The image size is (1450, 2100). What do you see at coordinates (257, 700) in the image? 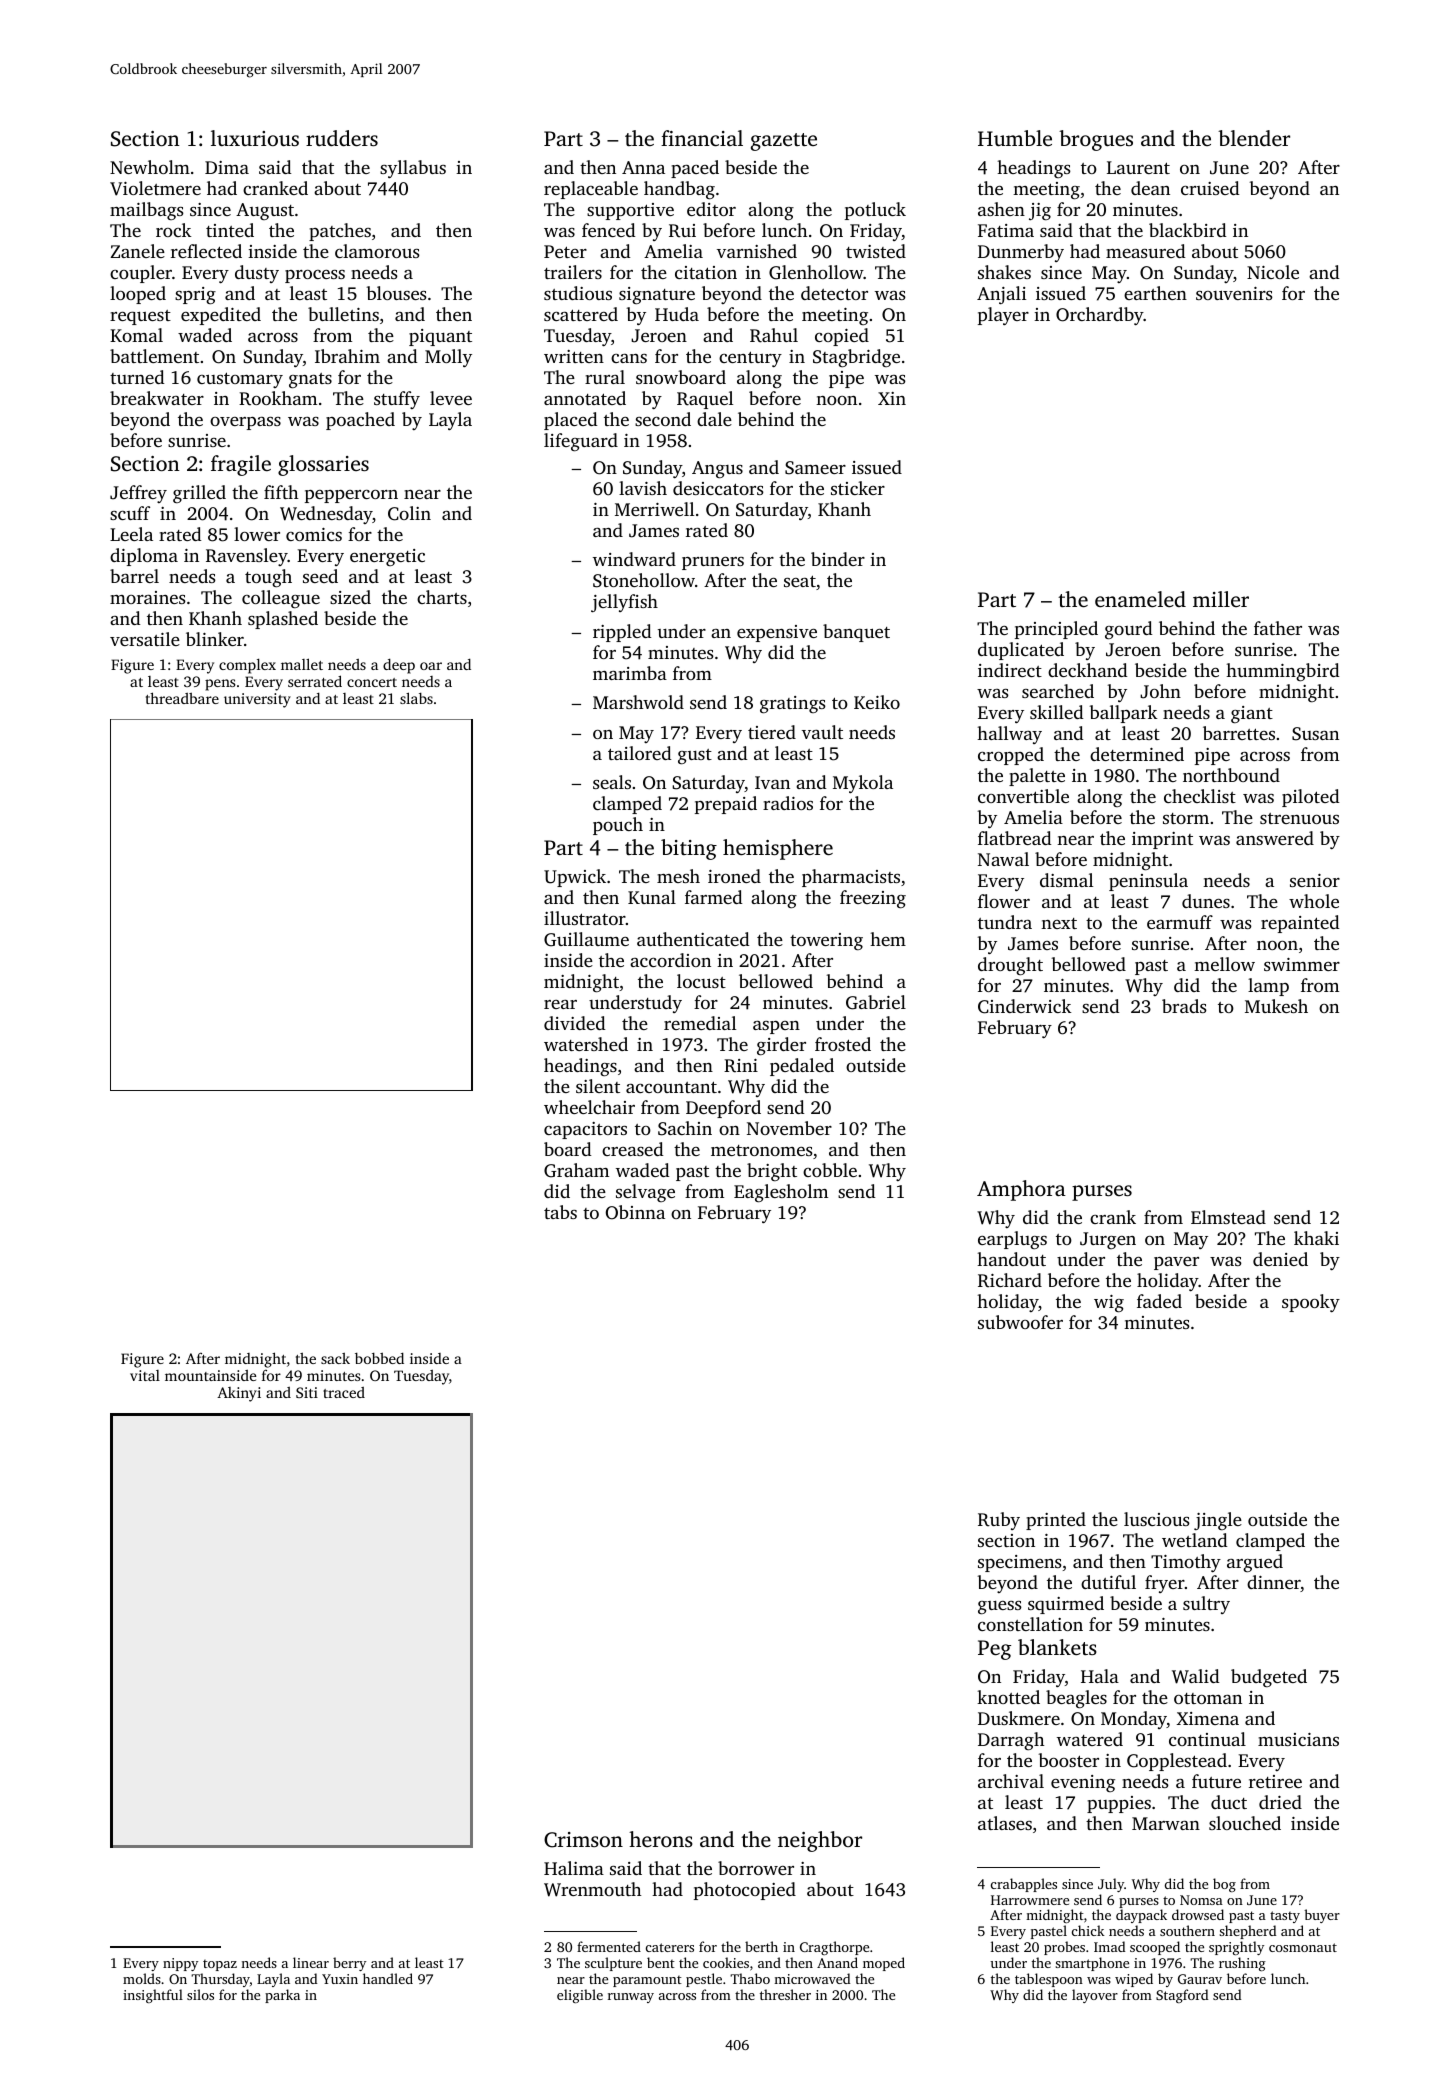
I see `university` at bounding box center [257, 700].
